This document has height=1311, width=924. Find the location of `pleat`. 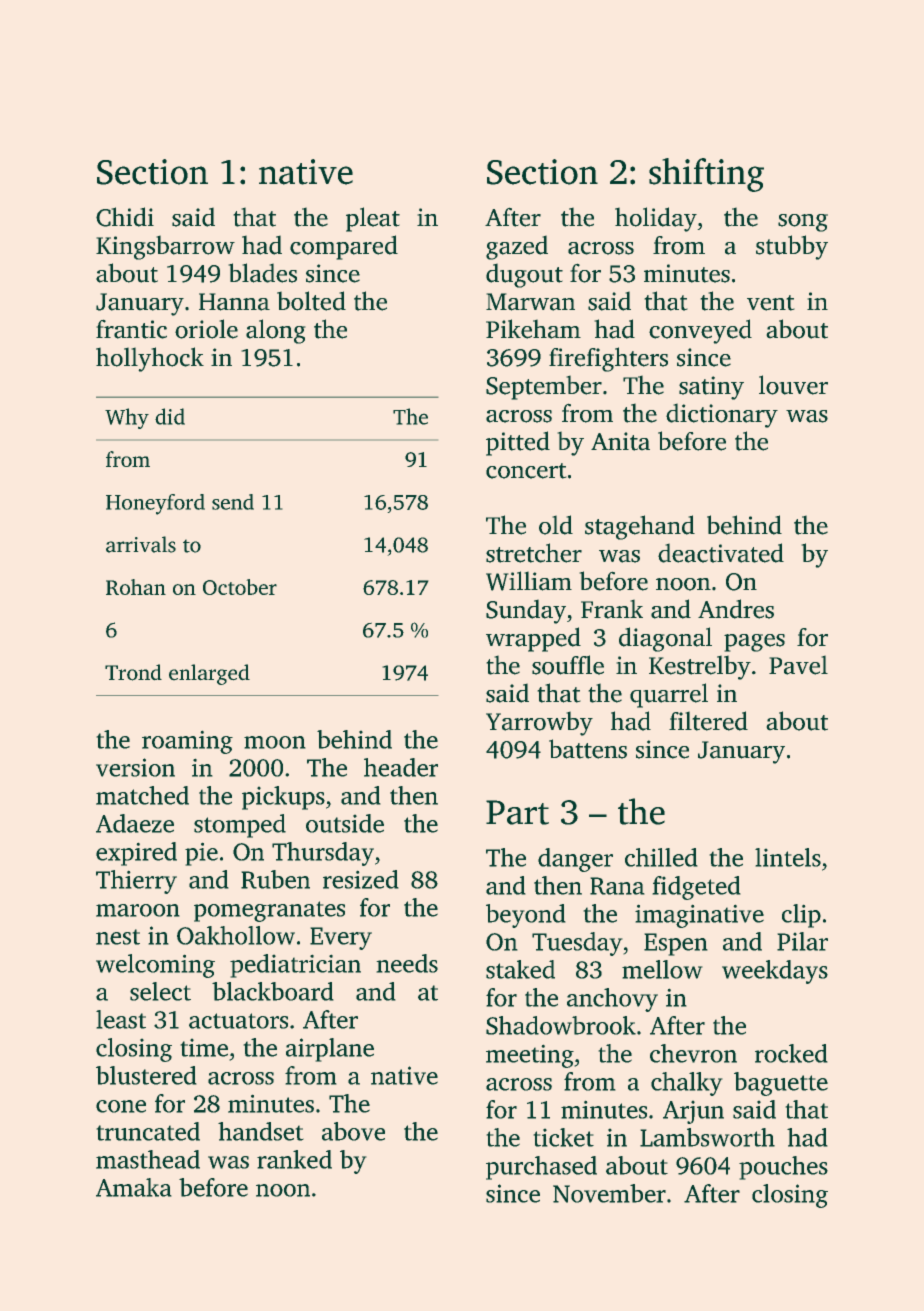

pleat is located at coordinates (373, 219).
